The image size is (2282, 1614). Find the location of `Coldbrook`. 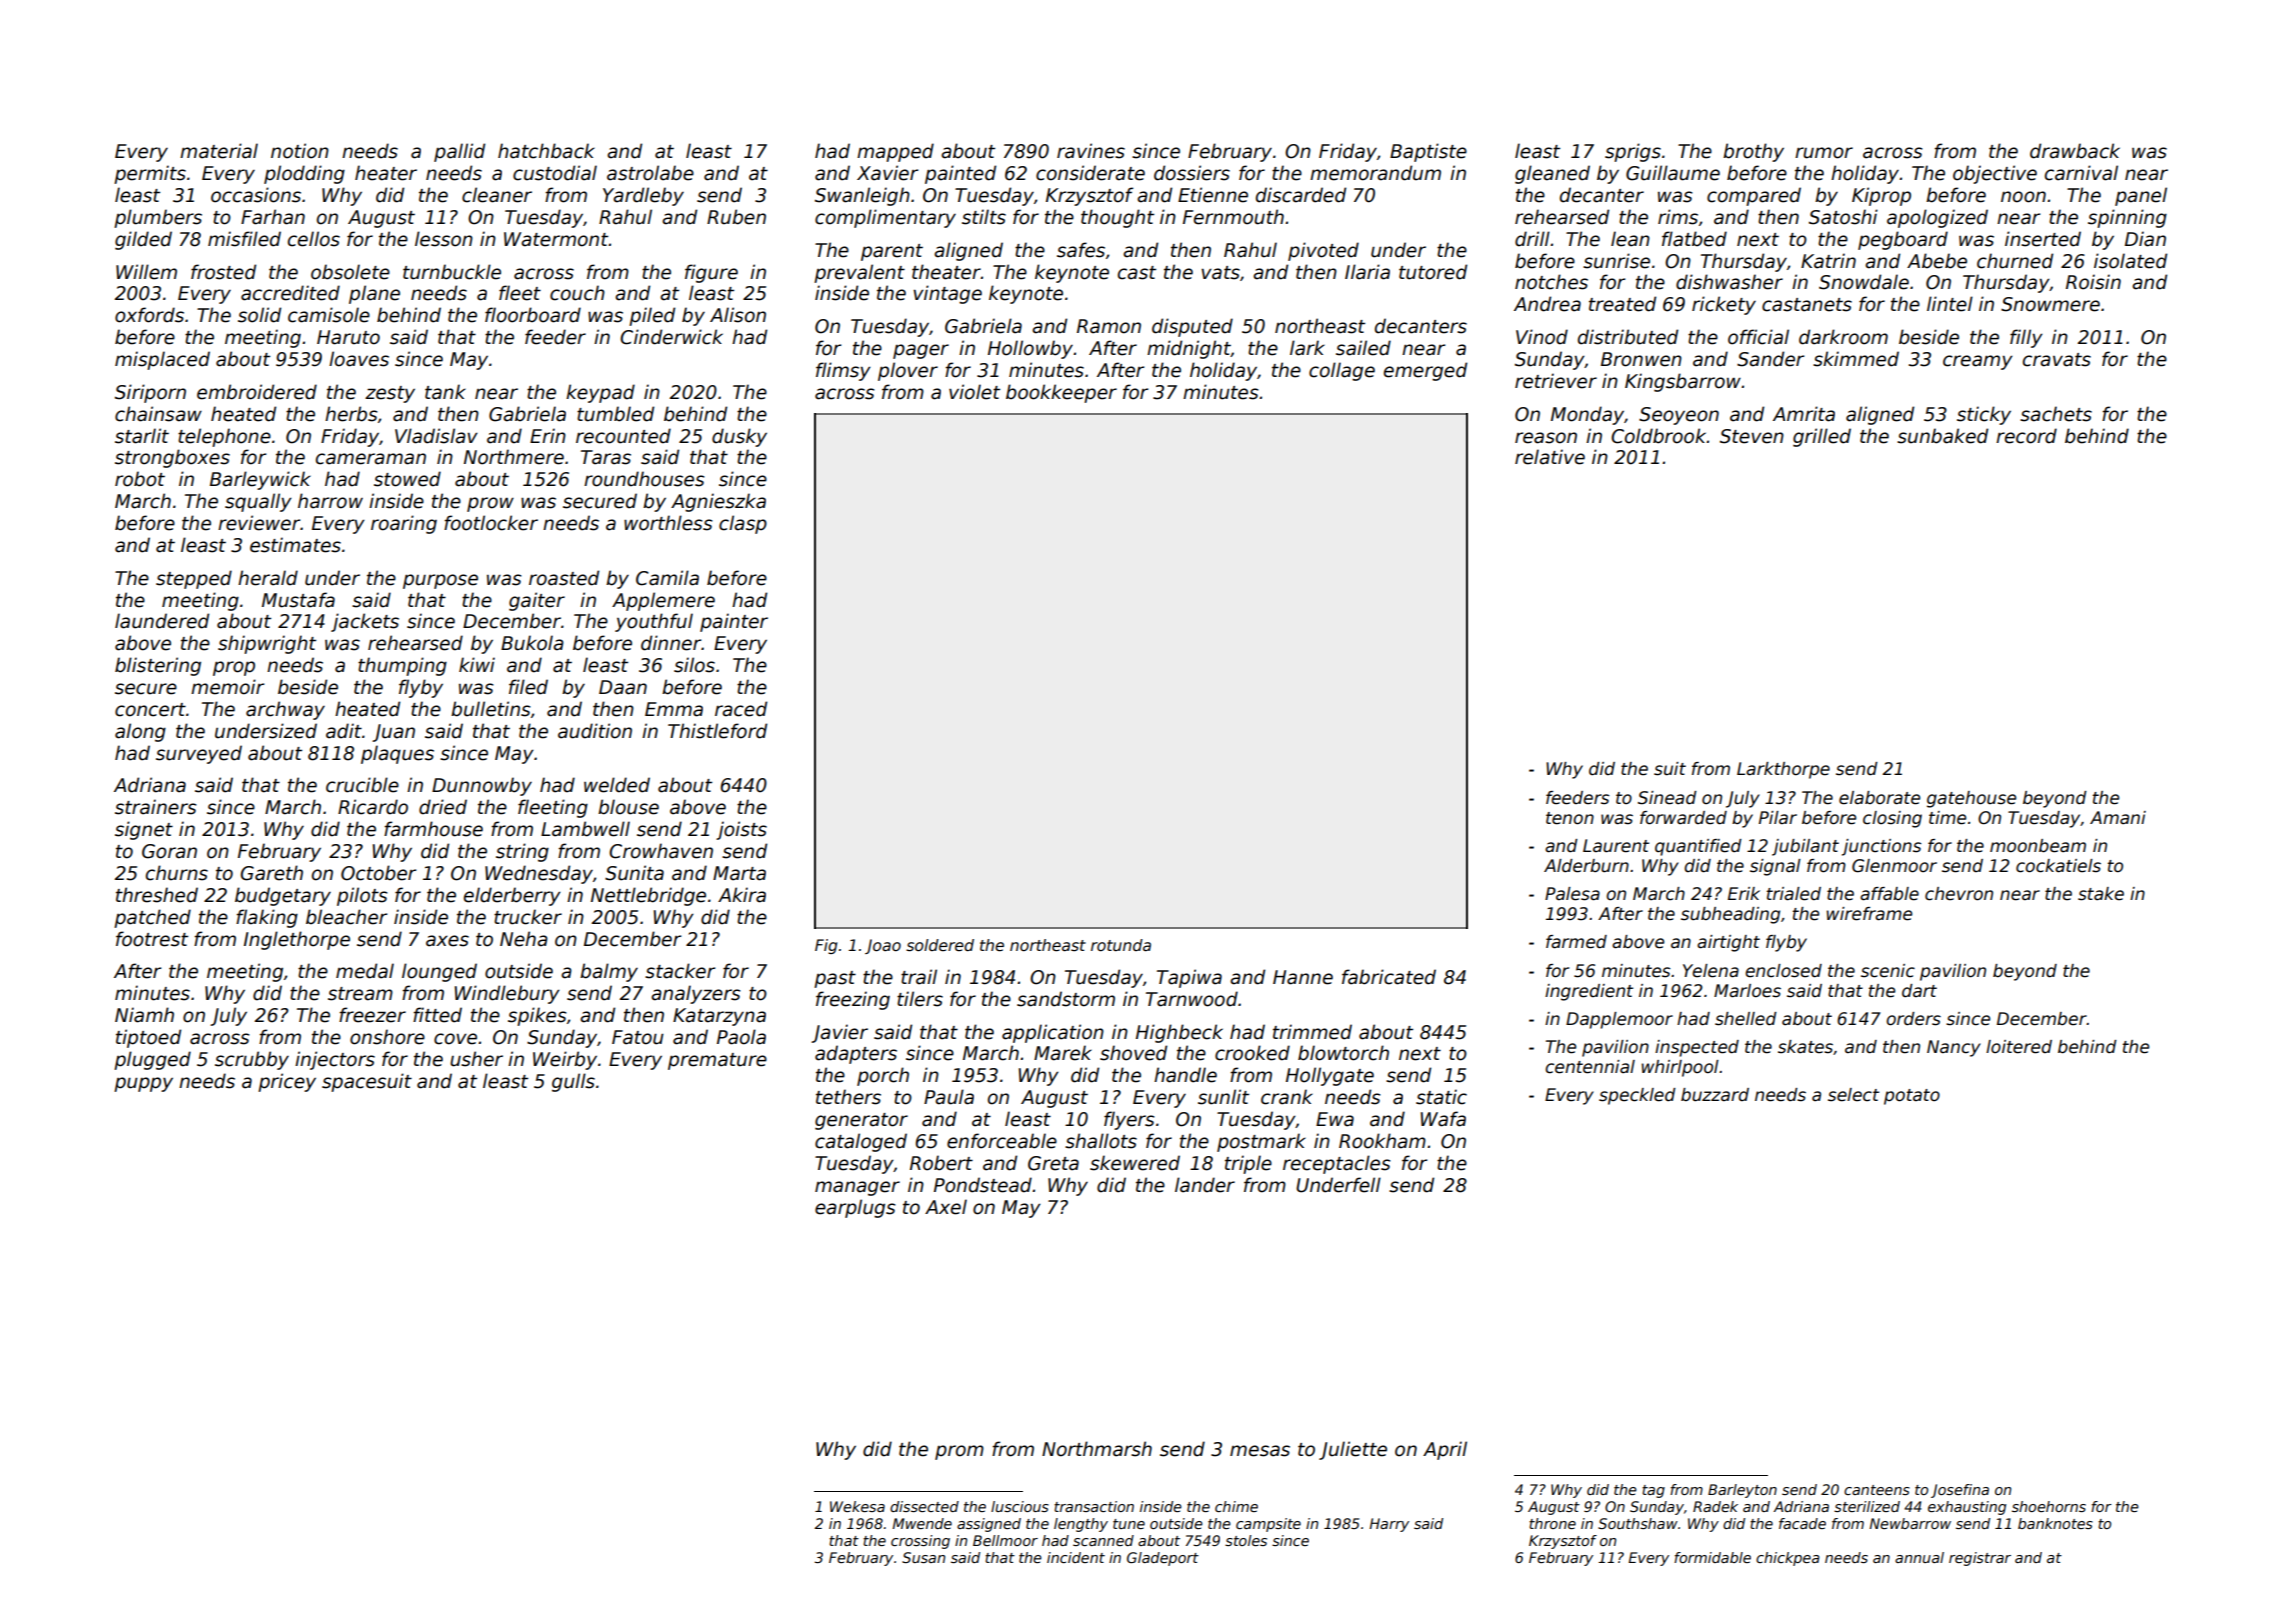

Coldbrook is located at coordinates (1658, 436).
